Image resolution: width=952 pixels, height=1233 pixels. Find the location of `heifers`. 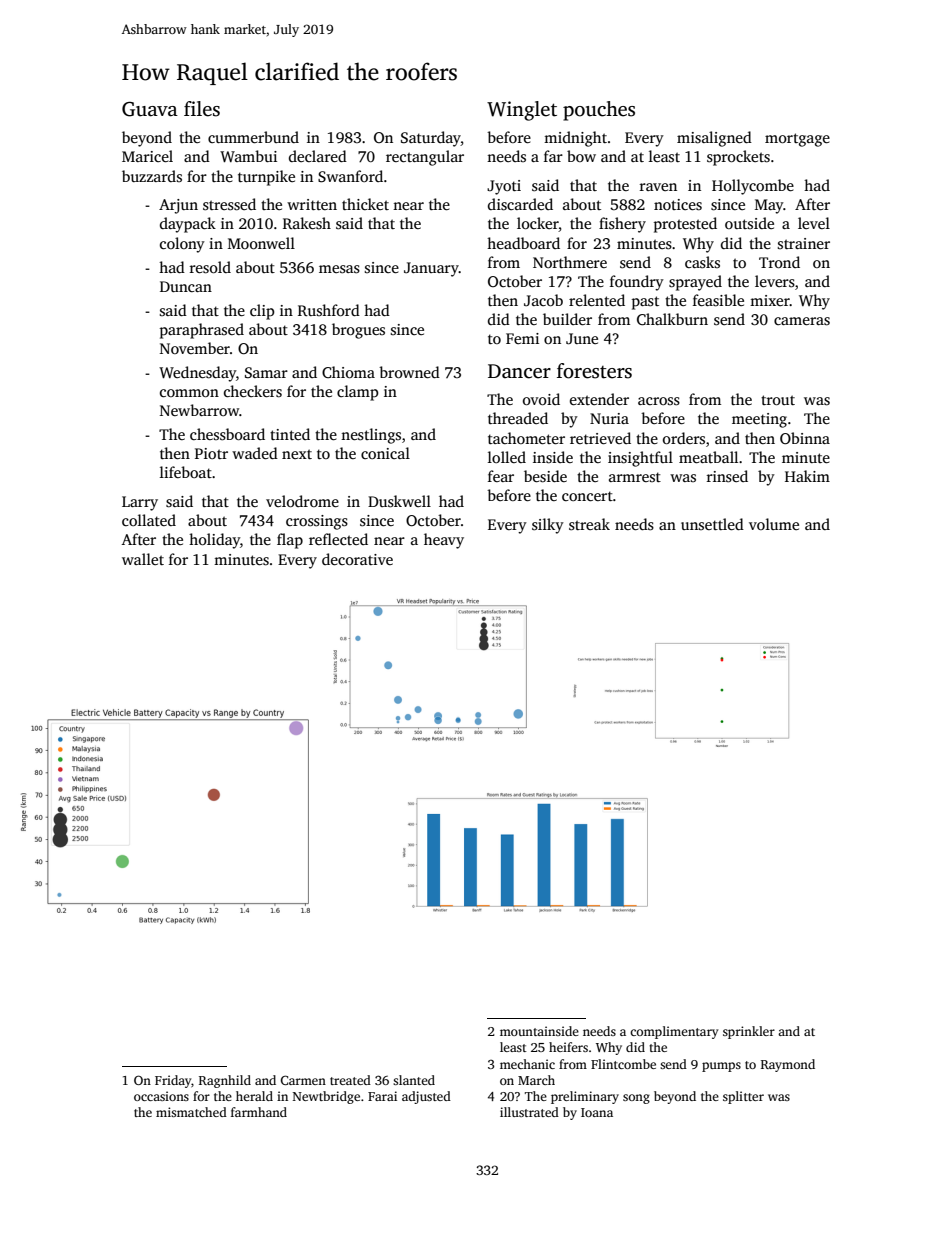

heifers is located at coordinates (568, 1047).
